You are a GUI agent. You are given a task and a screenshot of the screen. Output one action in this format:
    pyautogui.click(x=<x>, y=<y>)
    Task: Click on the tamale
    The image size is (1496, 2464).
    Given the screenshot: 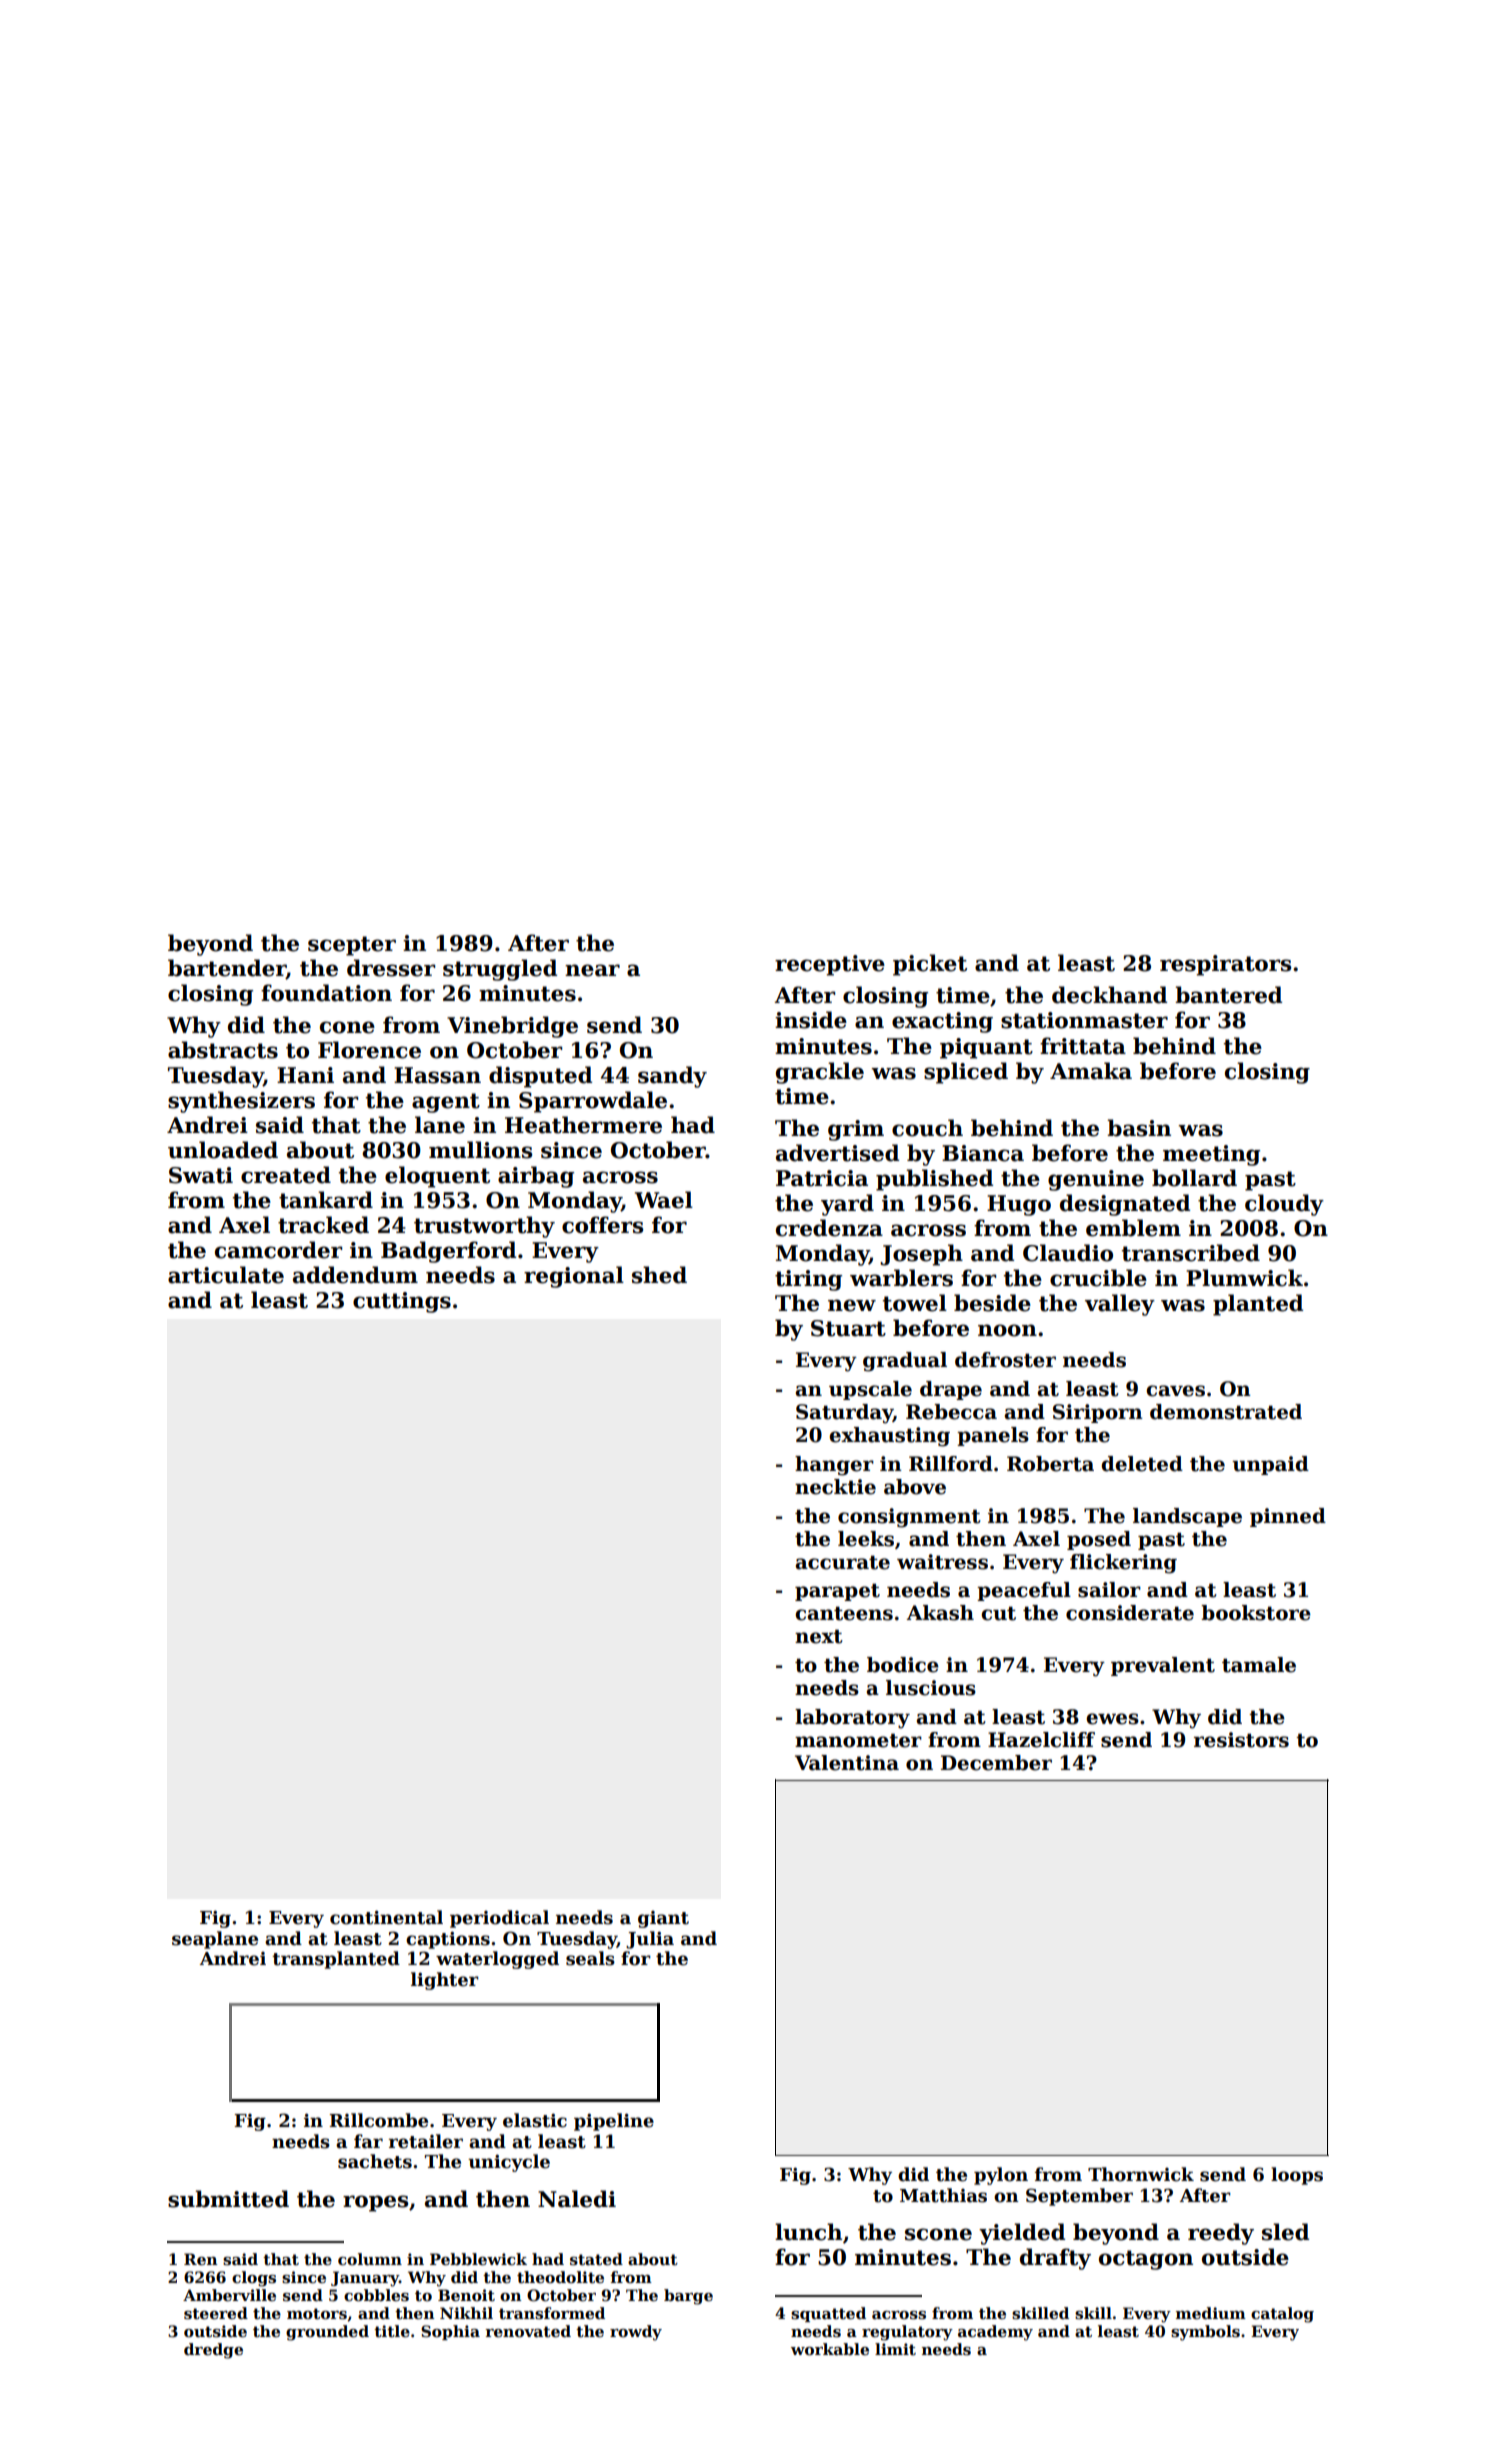 What is the action you would take?
    pyautogui.click(x=1259, y=1665)
